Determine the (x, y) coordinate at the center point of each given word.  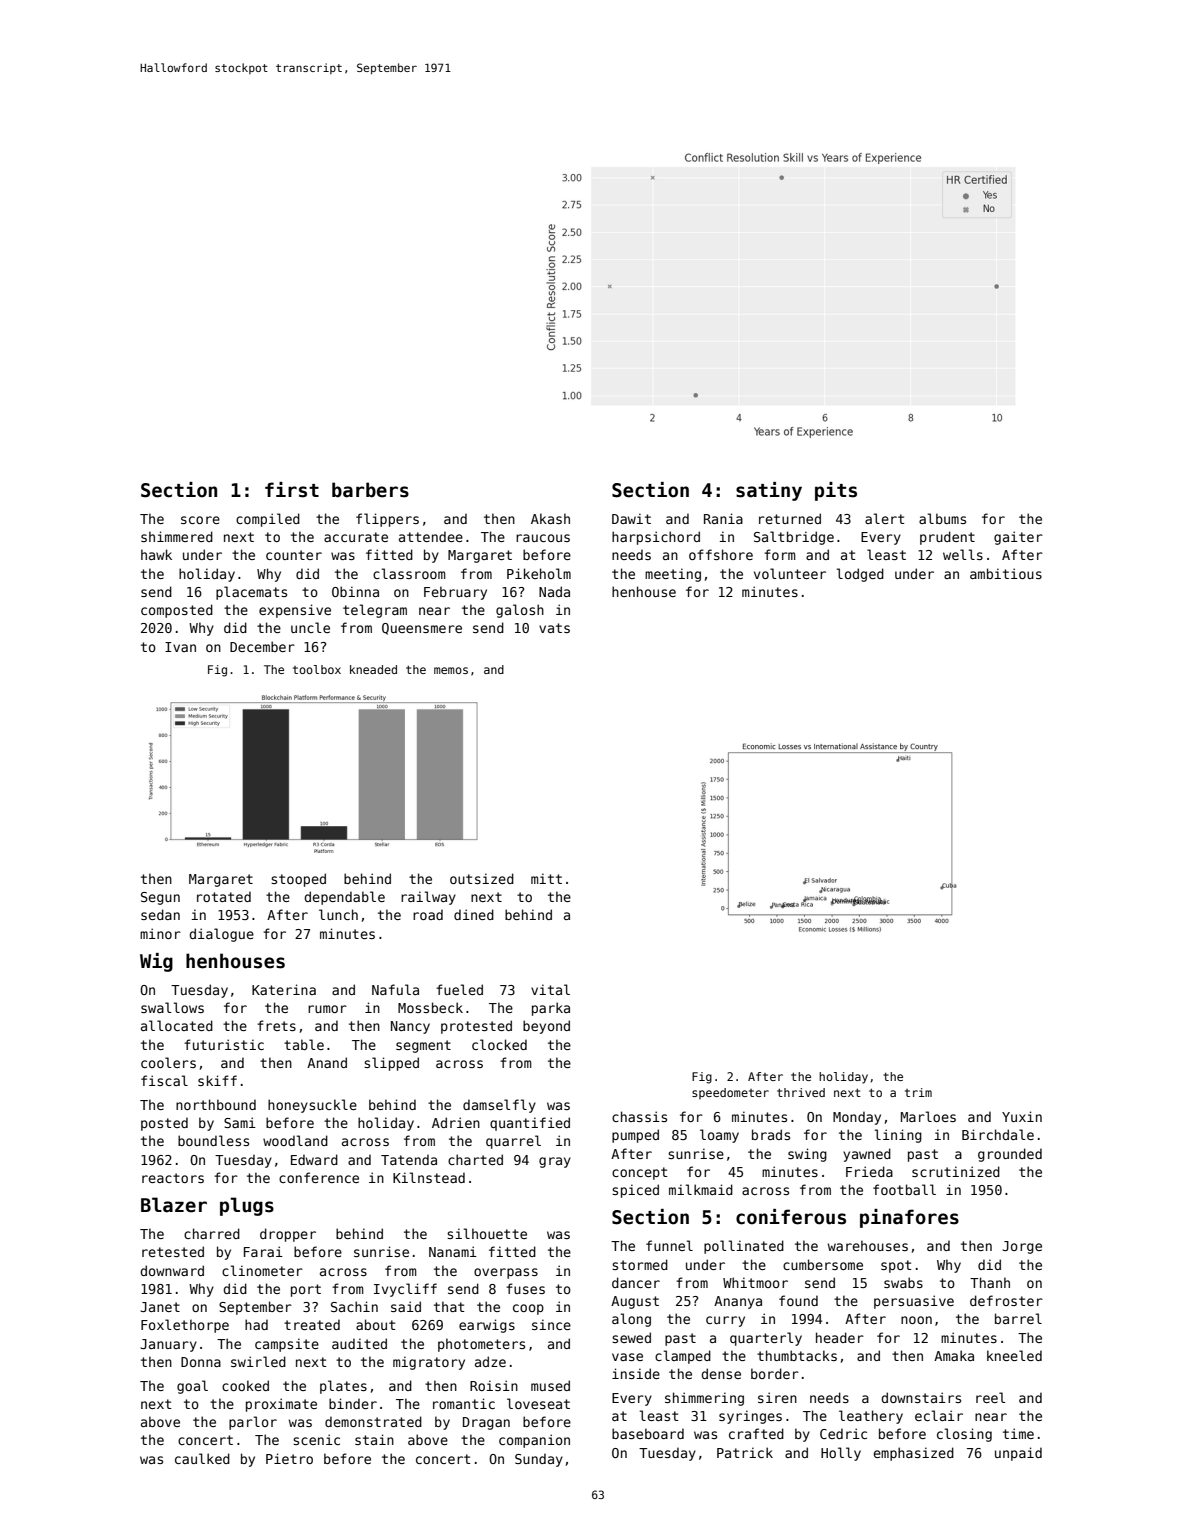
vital (550, 989)
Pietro (289, 1458)
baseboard (648, 1433)
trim (918, 1092)
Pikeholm (539, 573)
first (292, 490)
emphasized (913, 1454)
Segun (160, 898)
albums (942, 518)
